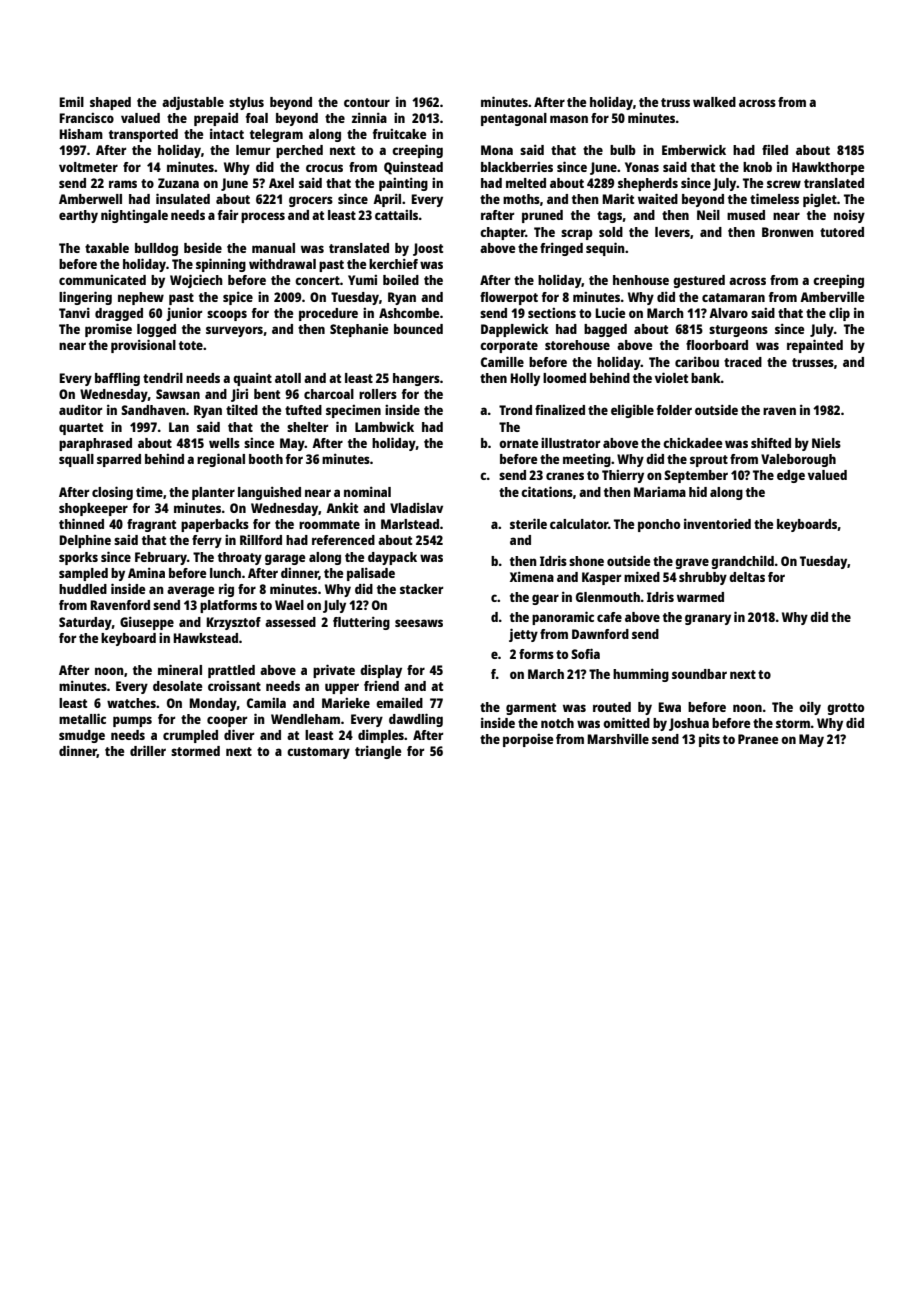 The width and height of the document is (924, 1308). What do you see at coordinates (318, 753) in the document?
I see `customary` at bounding box center [318, 753].
